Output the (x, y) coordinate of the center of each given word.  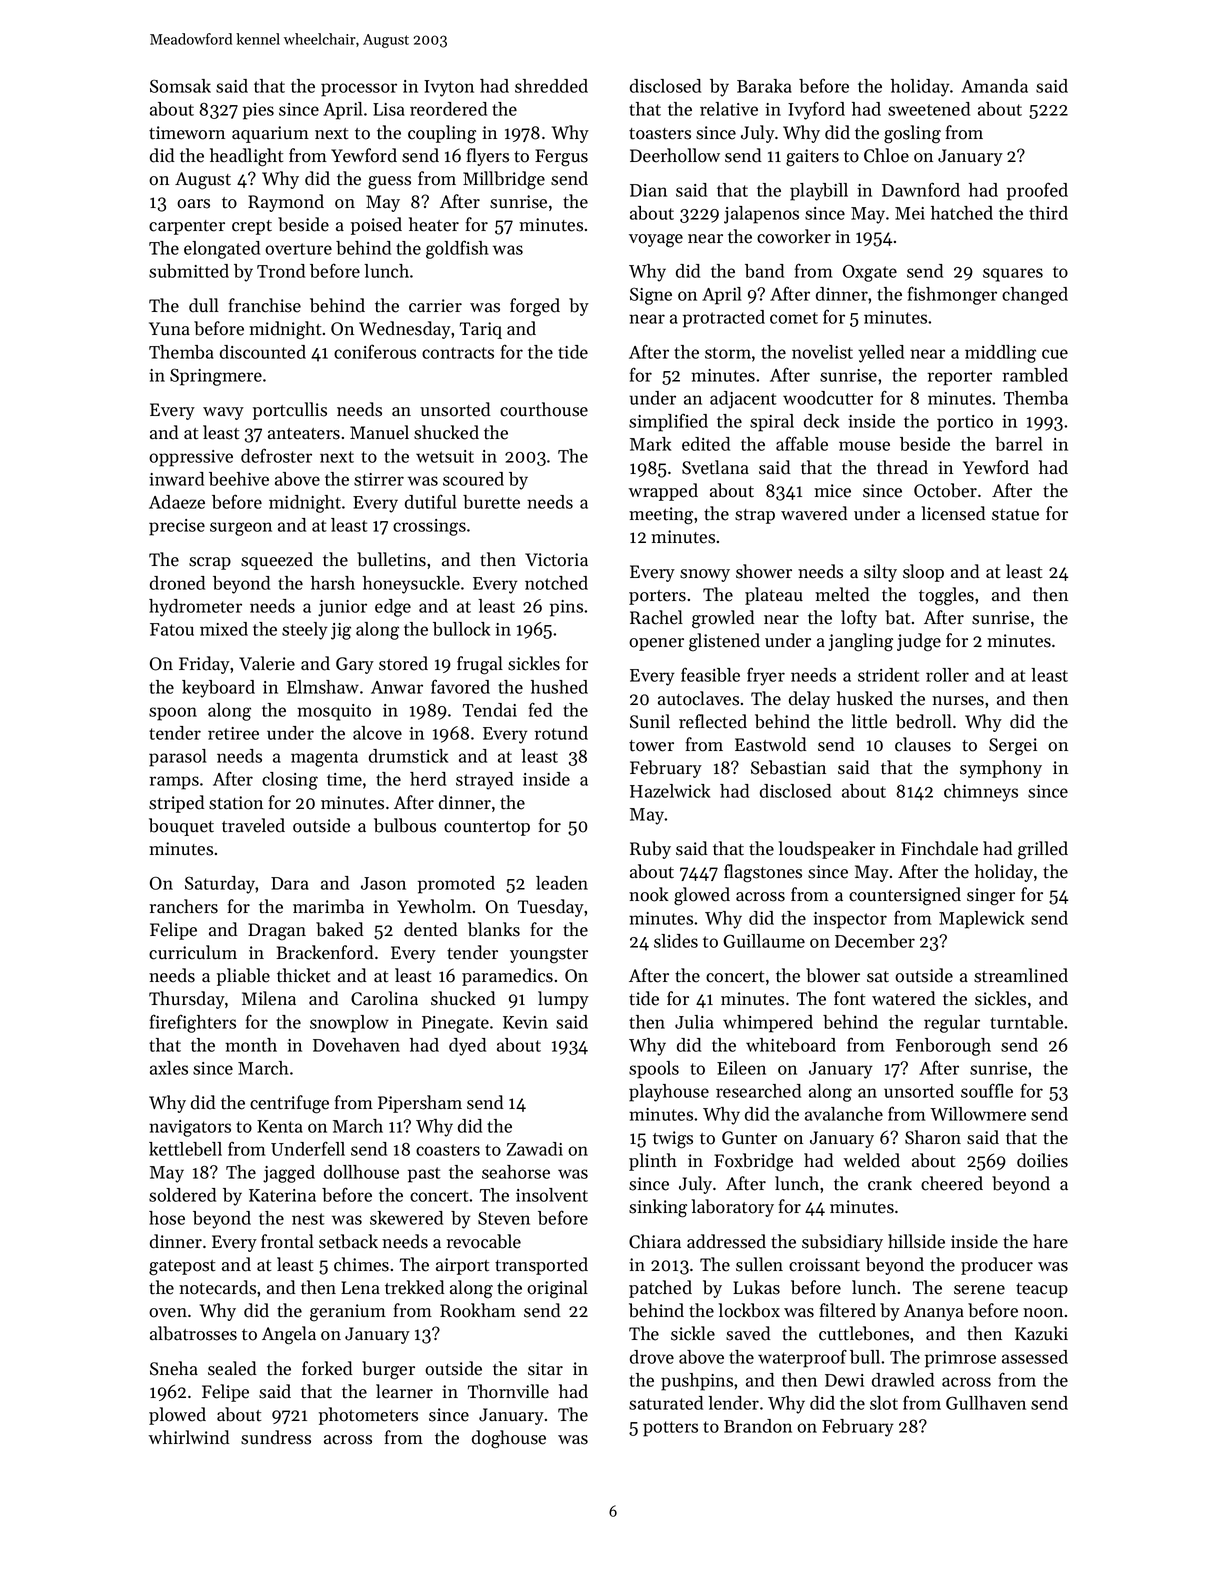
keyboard (218, 689)
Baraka (764, 86)
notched (556, 583)
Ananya (934, 1312)
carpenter (187, 227)
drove (652, 1357)
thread (902, 467)
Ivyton (449, 88)
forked (327, 1368)
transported (541, 1266)
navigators (190, 1128)
